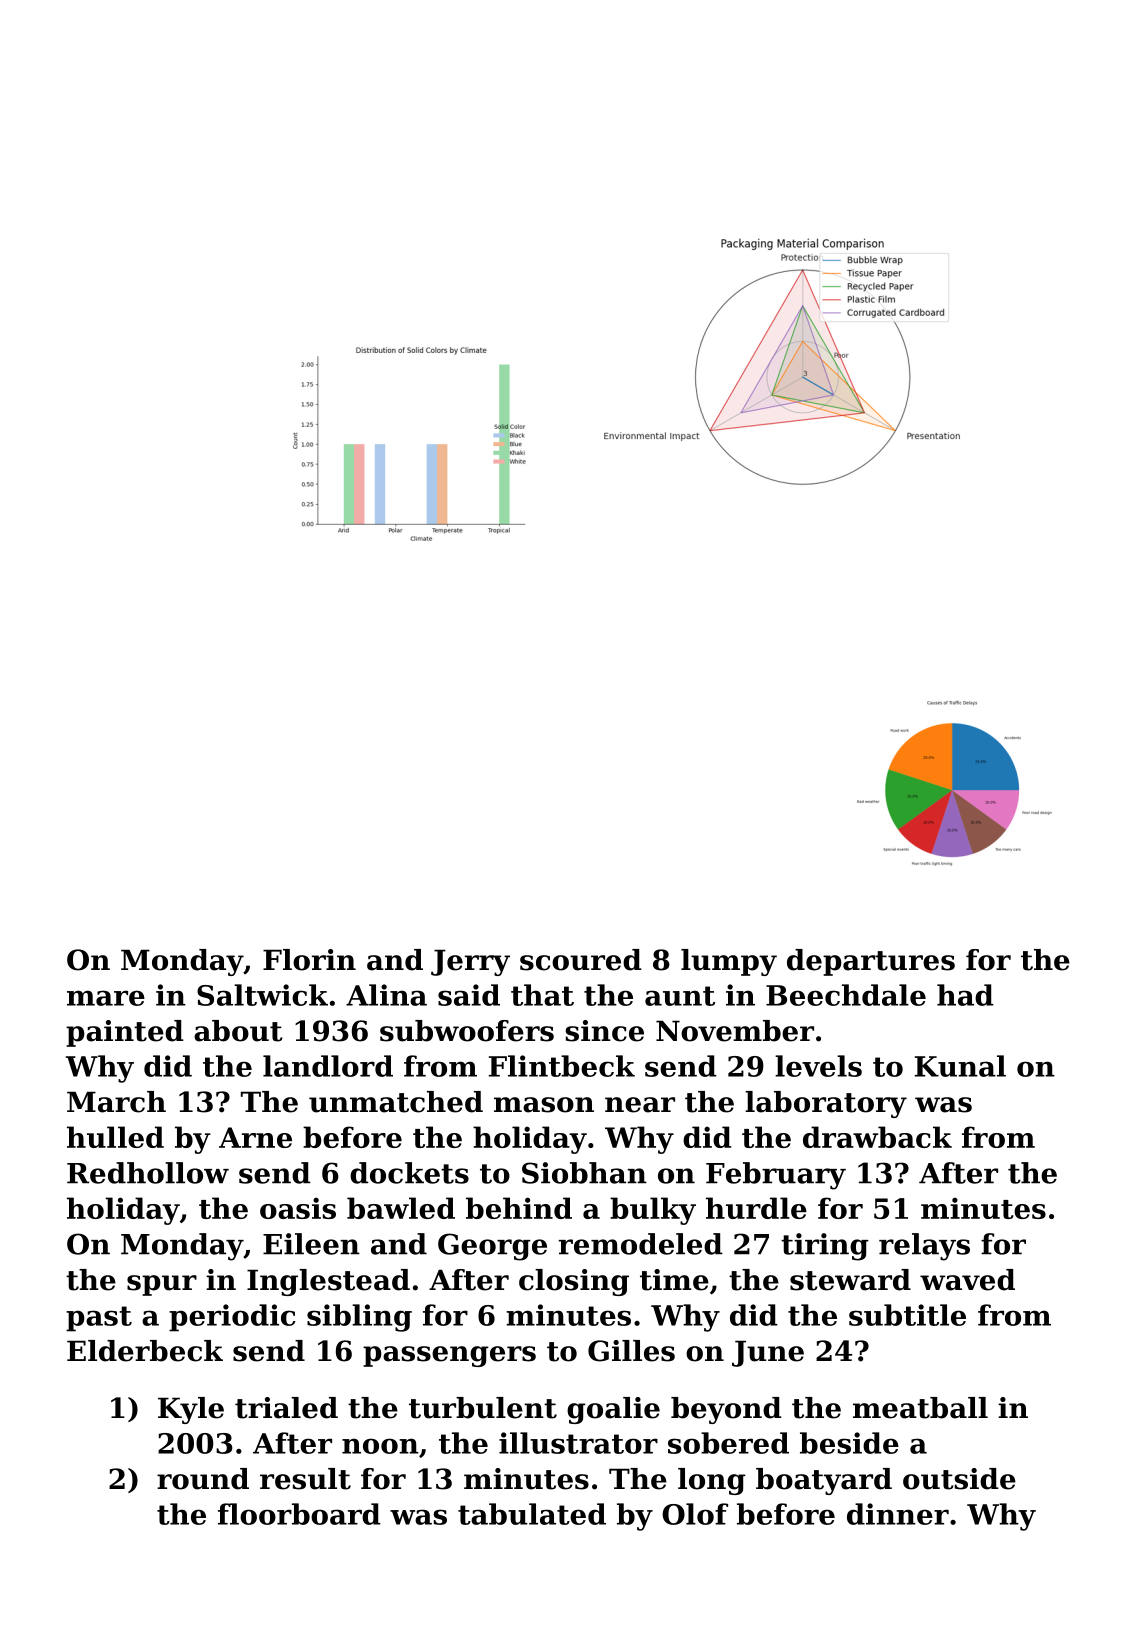 The image size is (1137, 1647). Describe the element at coordinates (924, 1247) in the screenshot. I see `relays` at that location.
